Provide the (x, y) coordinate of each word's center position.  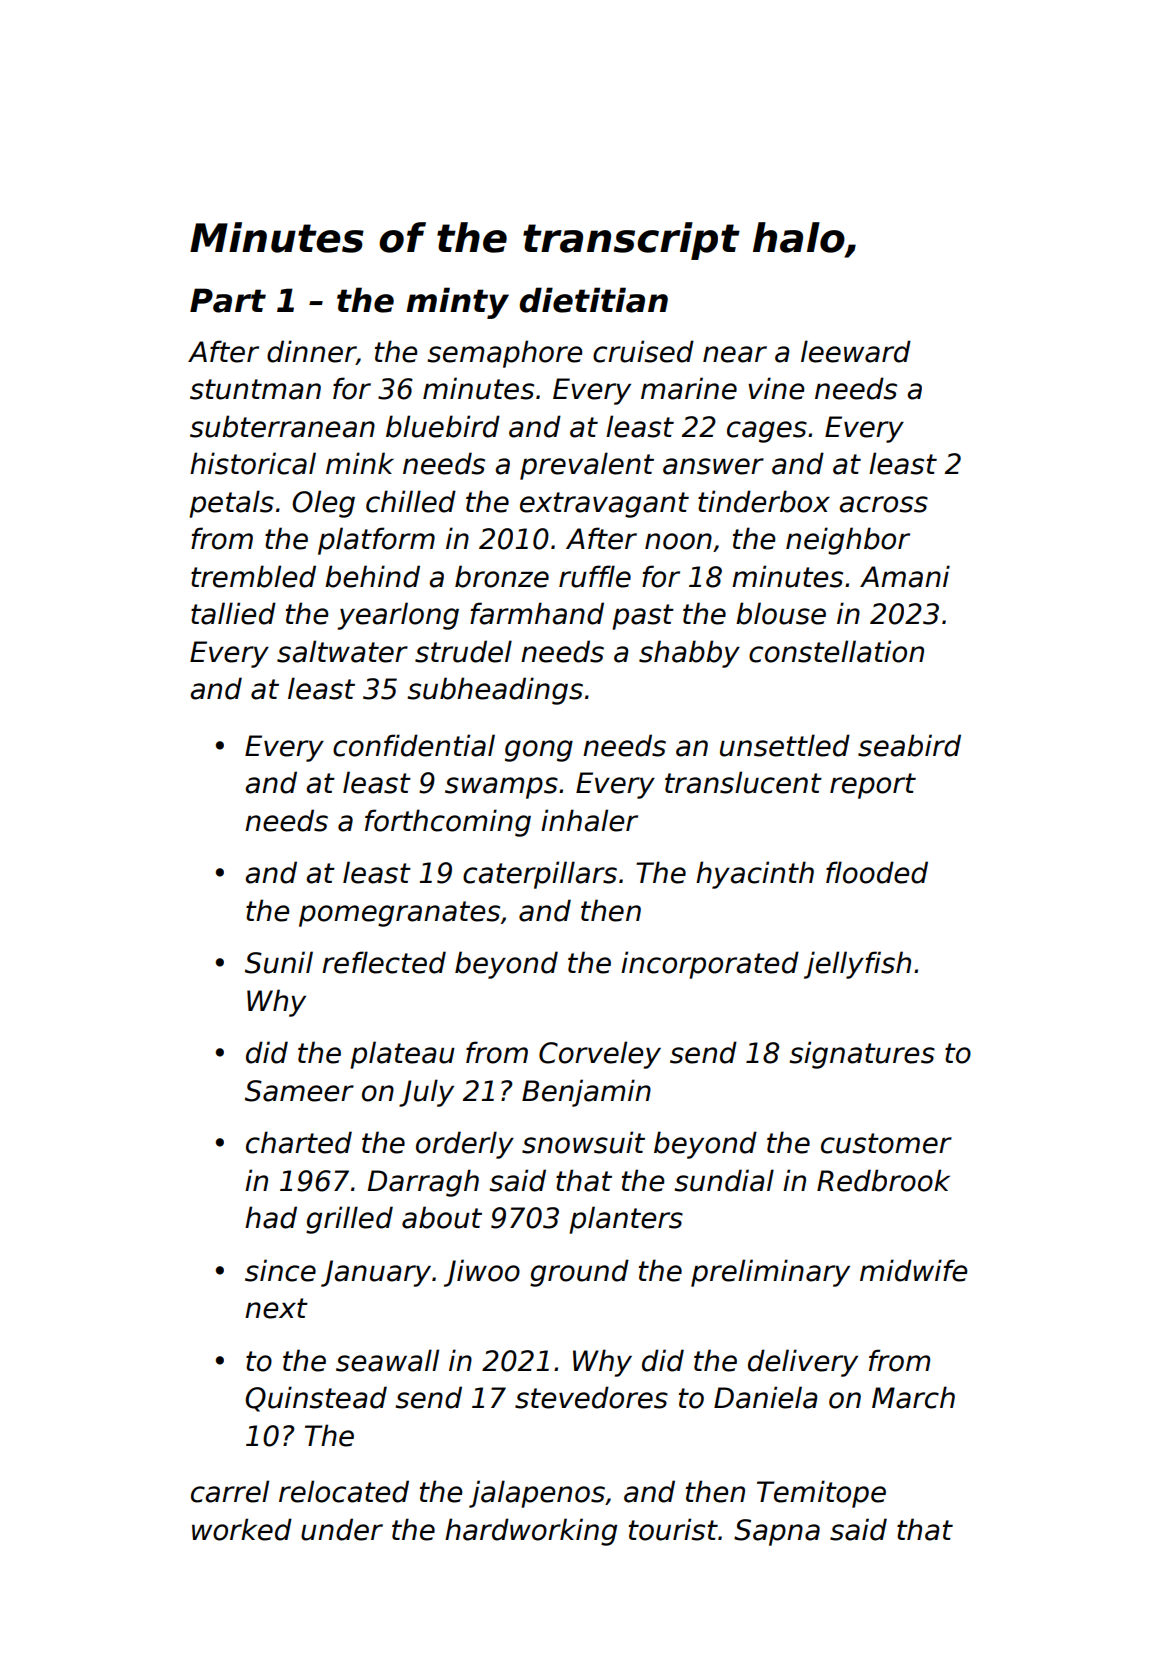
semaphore (505, 354)
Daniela (765, 1397)
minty (457, 303)
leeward (856, 351)
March (913, 1397)
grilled (349, 1220)
